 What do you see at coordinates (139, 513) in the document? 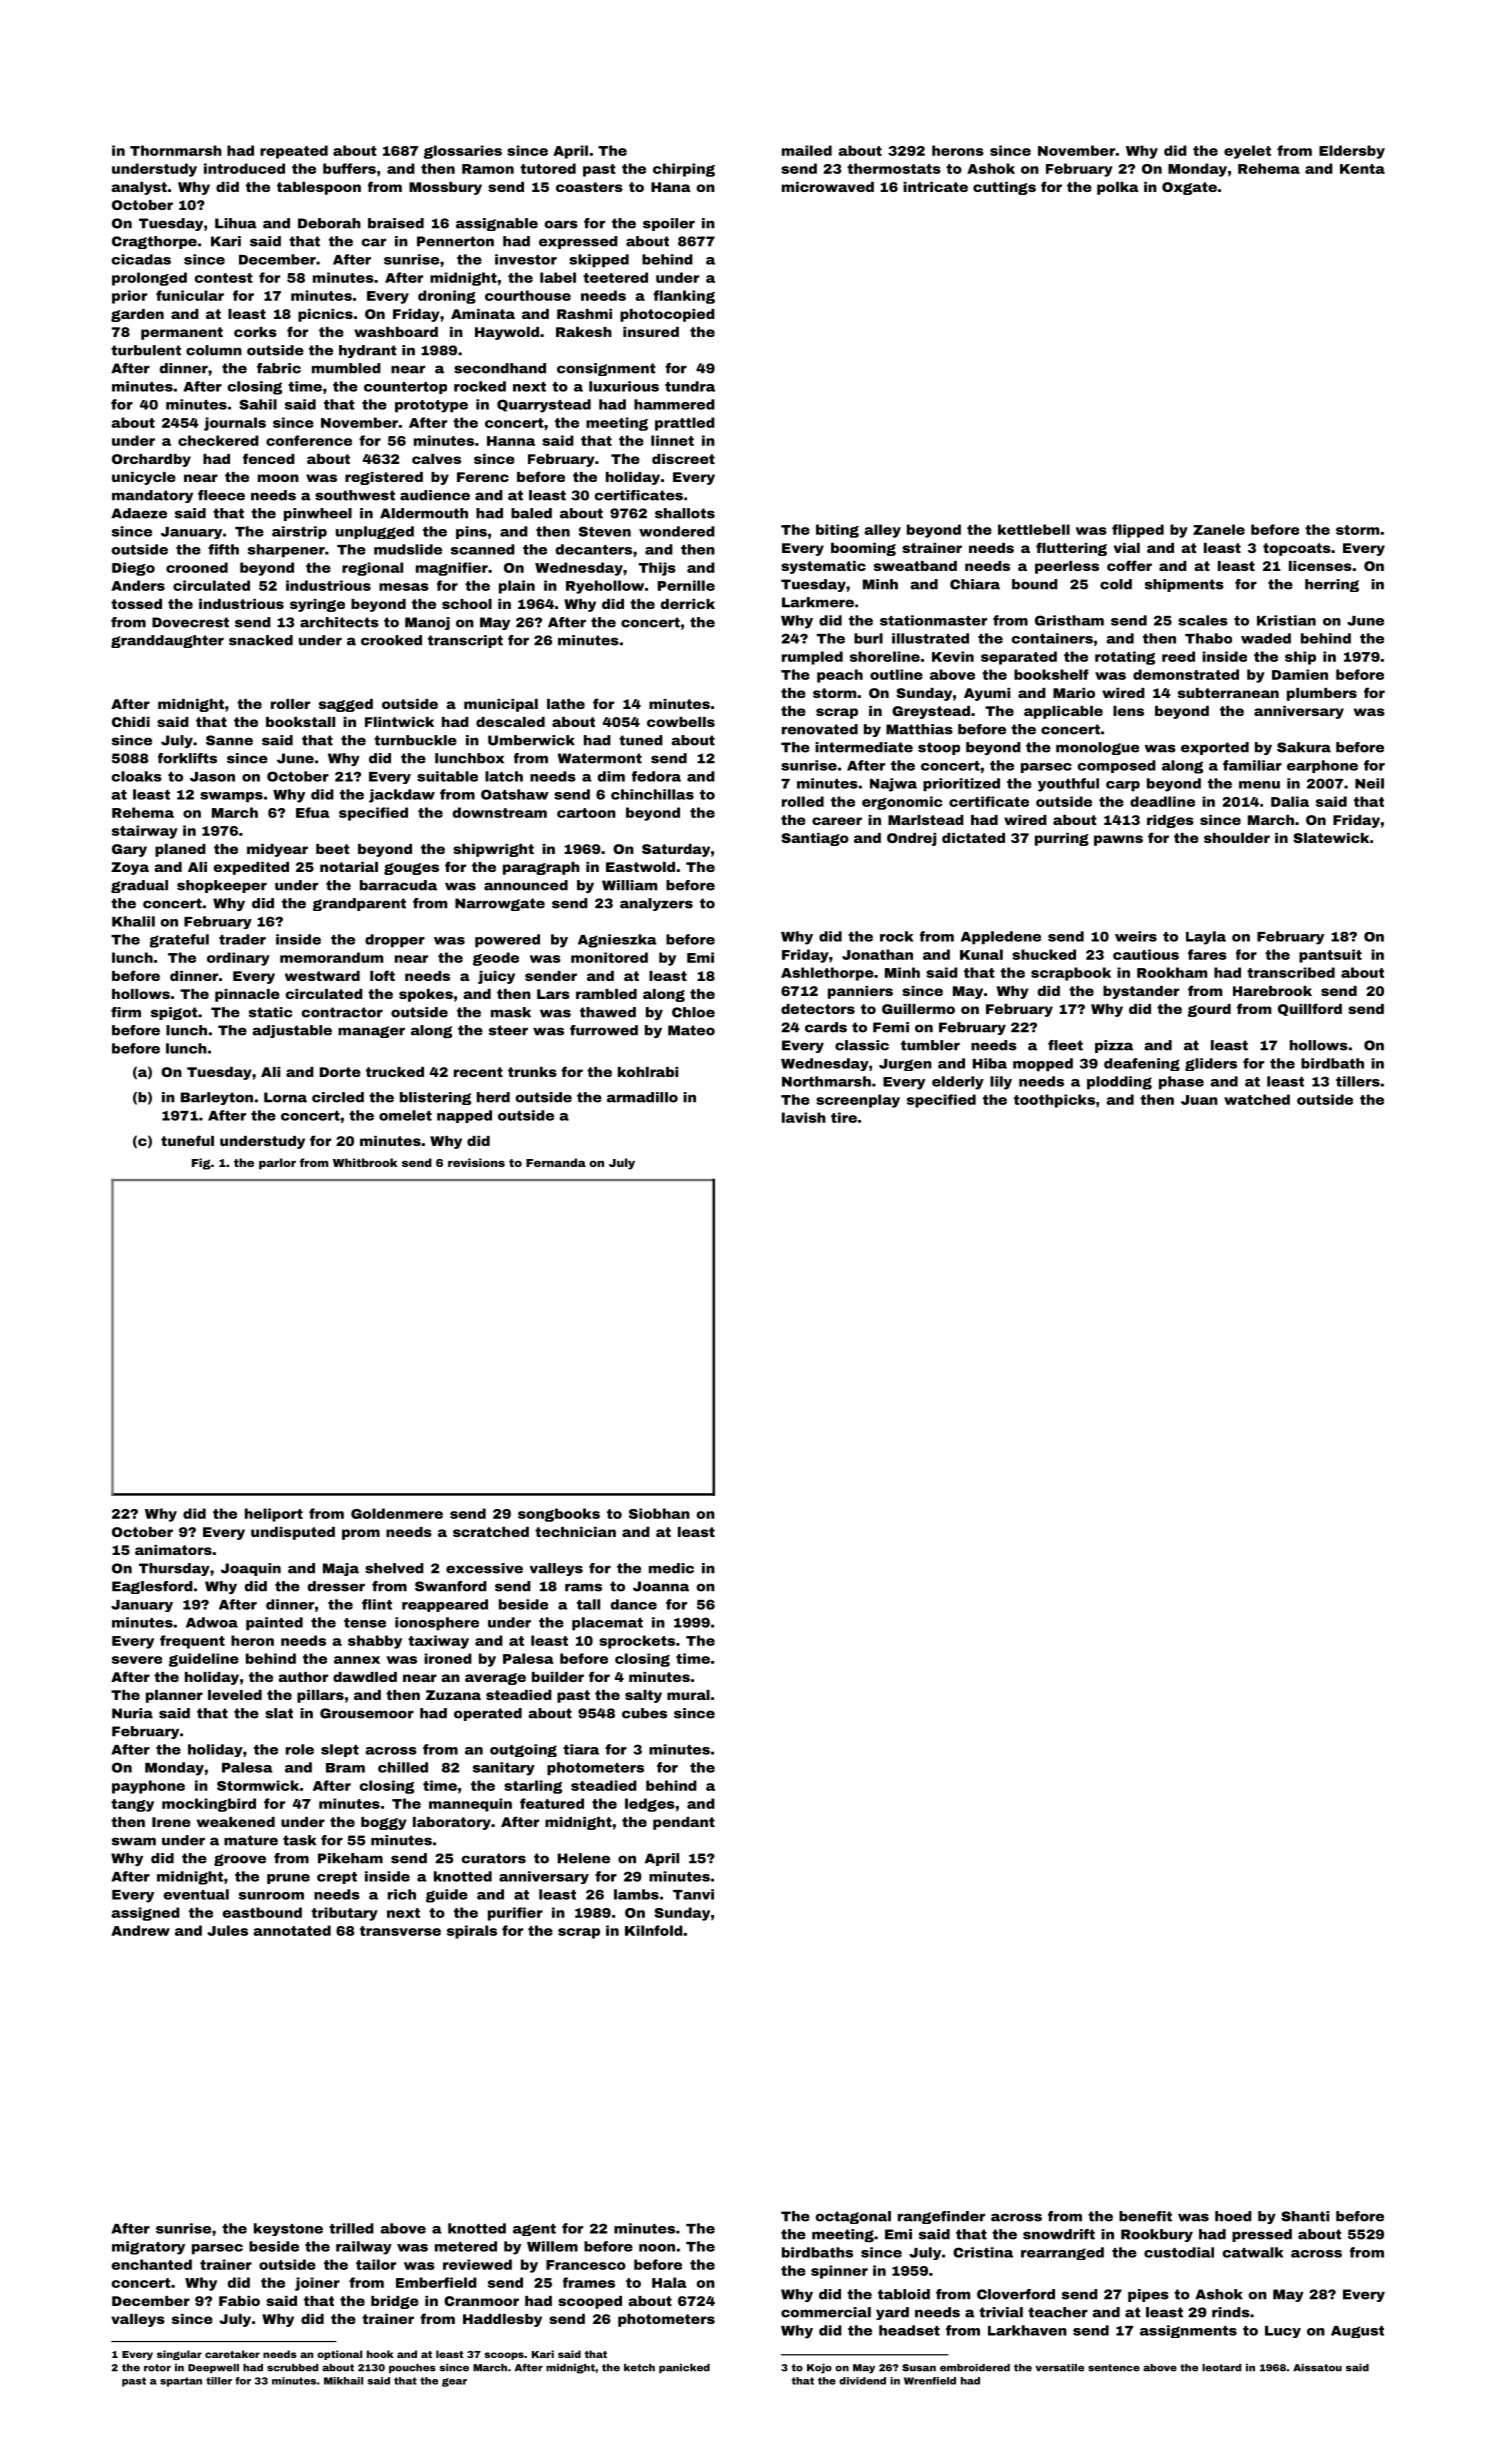
I see `Adaeze` at bounding box center [139, 513].
